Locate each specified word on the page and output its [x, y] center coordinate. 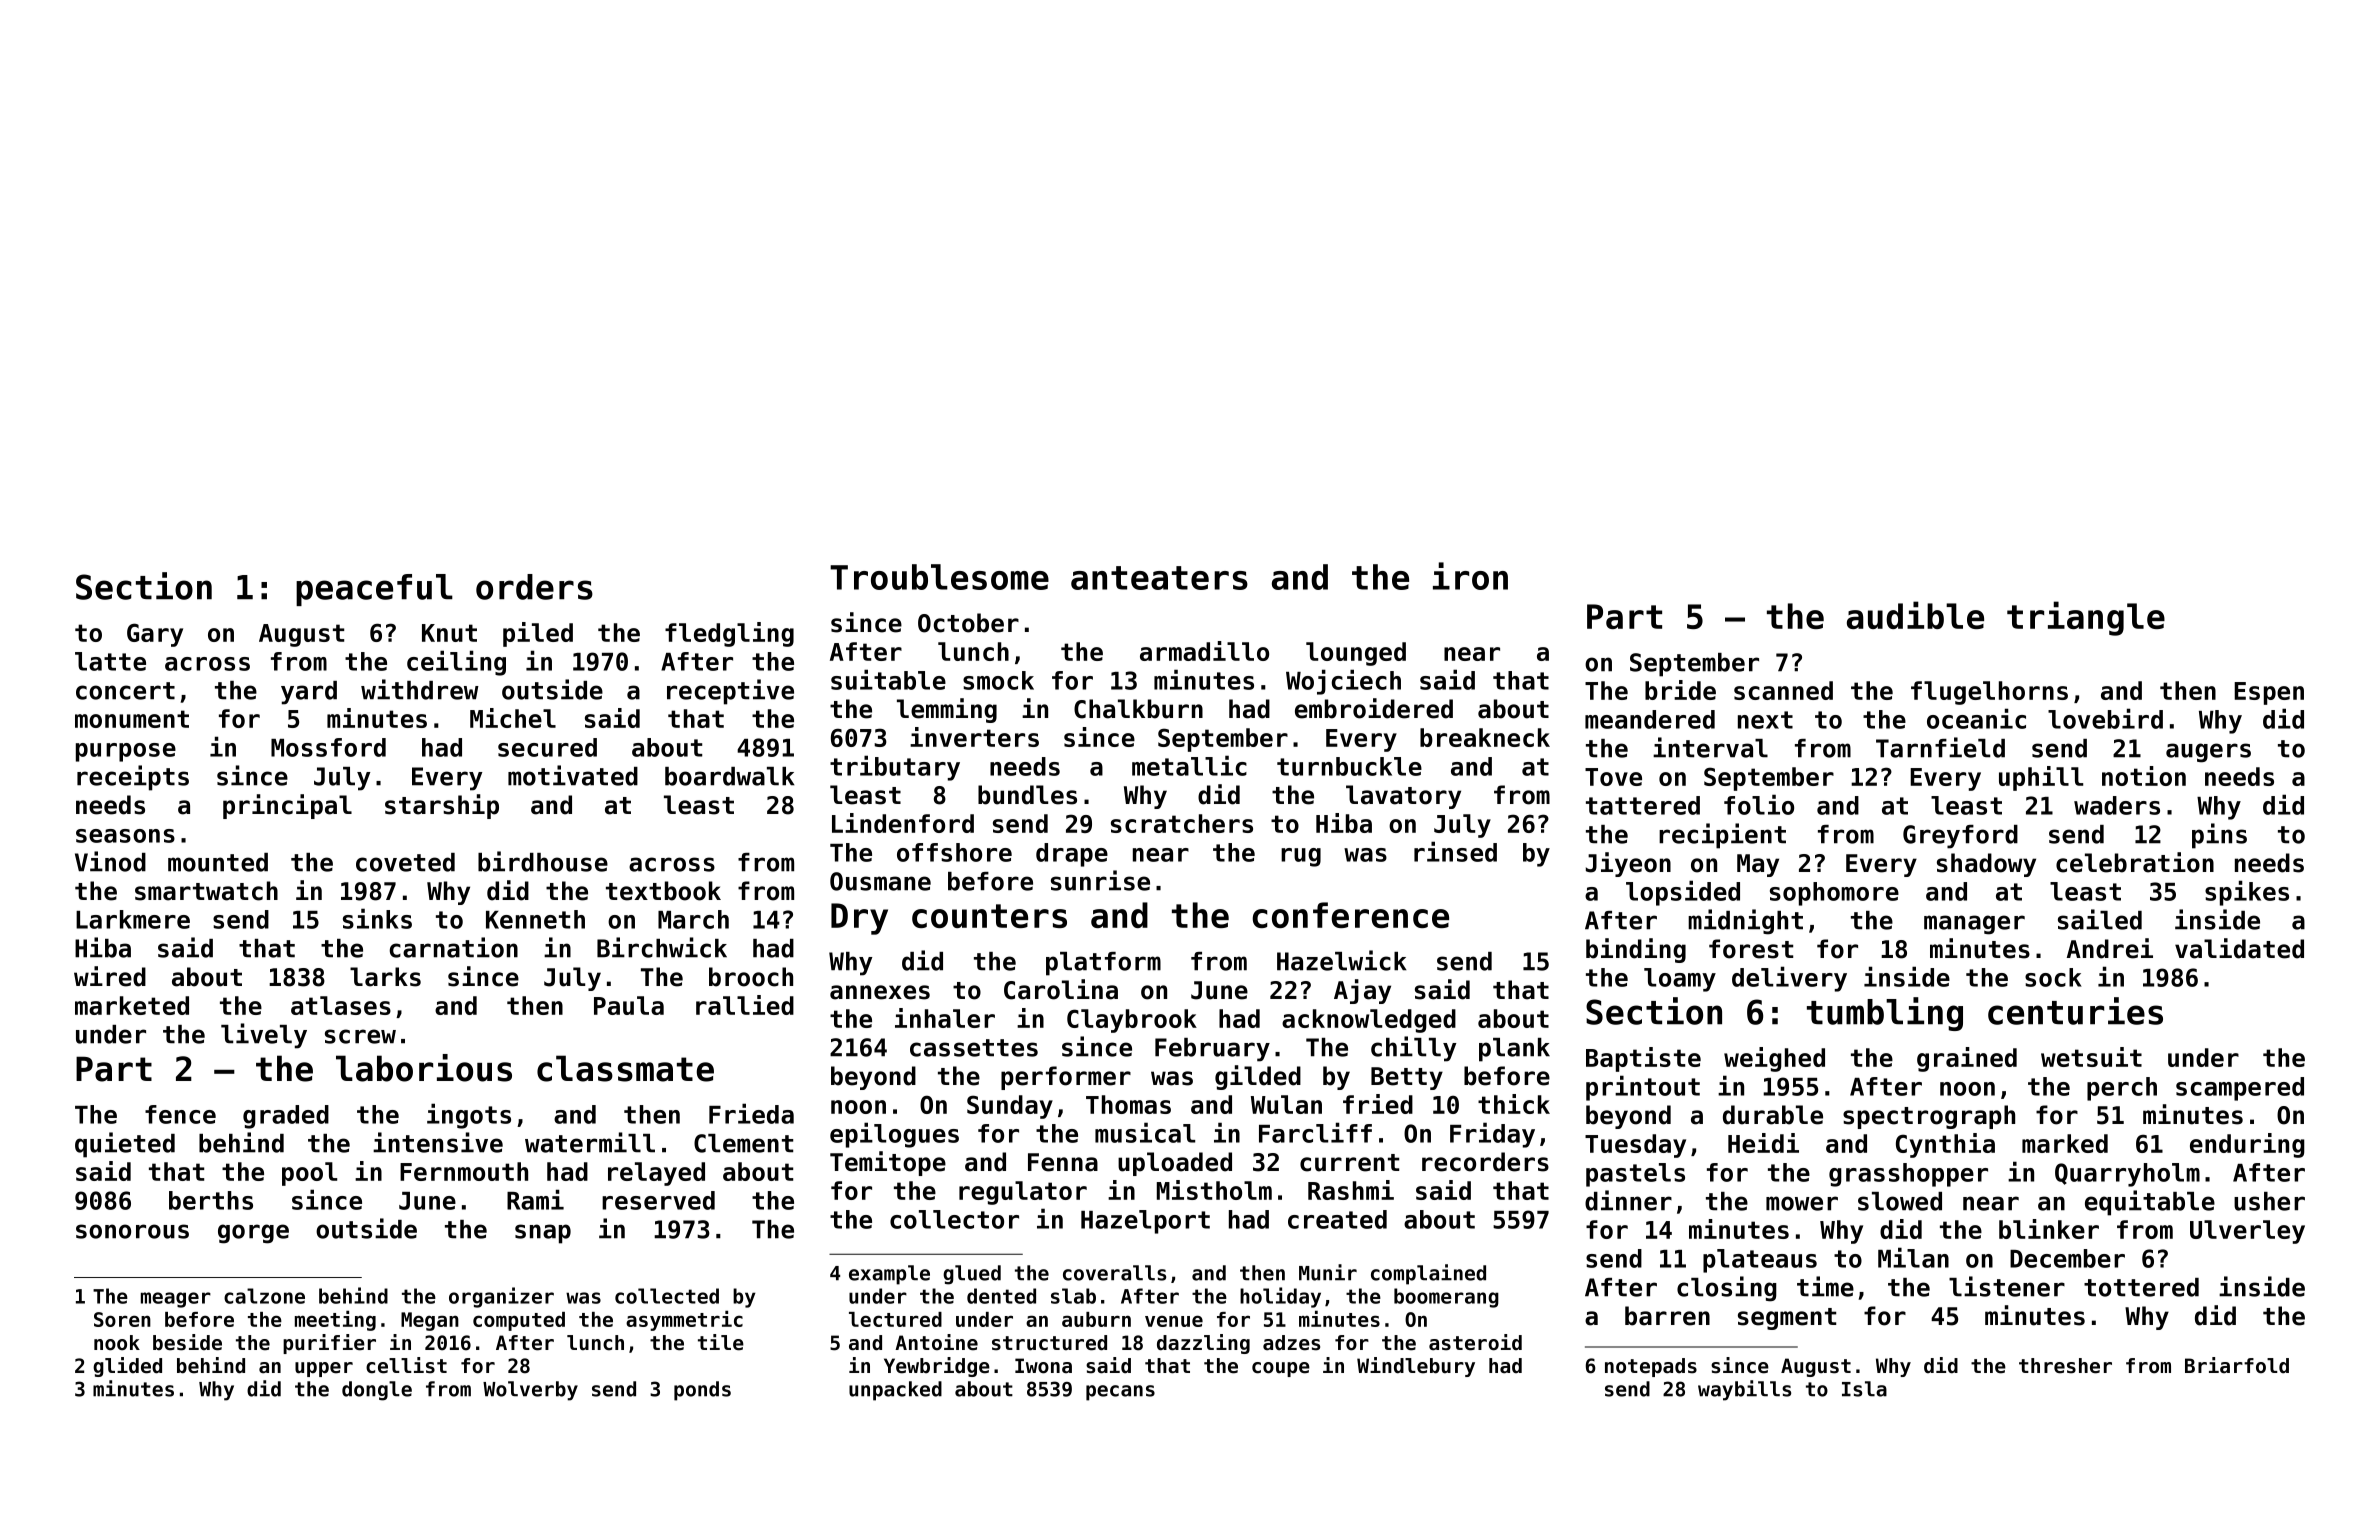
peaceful [374, 590]
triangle [2086, 618]
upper [324, 1369]
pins [2219, 836]
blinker [2049, 1229]
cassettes [974, 1048]
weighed [1774, 1059]
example [889, 1275]
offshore [954, 852]
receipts [133, 778]
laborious [424, 1068]
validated [2239, 948]
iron [1470, 576]
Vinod [110, 861]
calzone [264, 1296]
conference [1350, 915]
